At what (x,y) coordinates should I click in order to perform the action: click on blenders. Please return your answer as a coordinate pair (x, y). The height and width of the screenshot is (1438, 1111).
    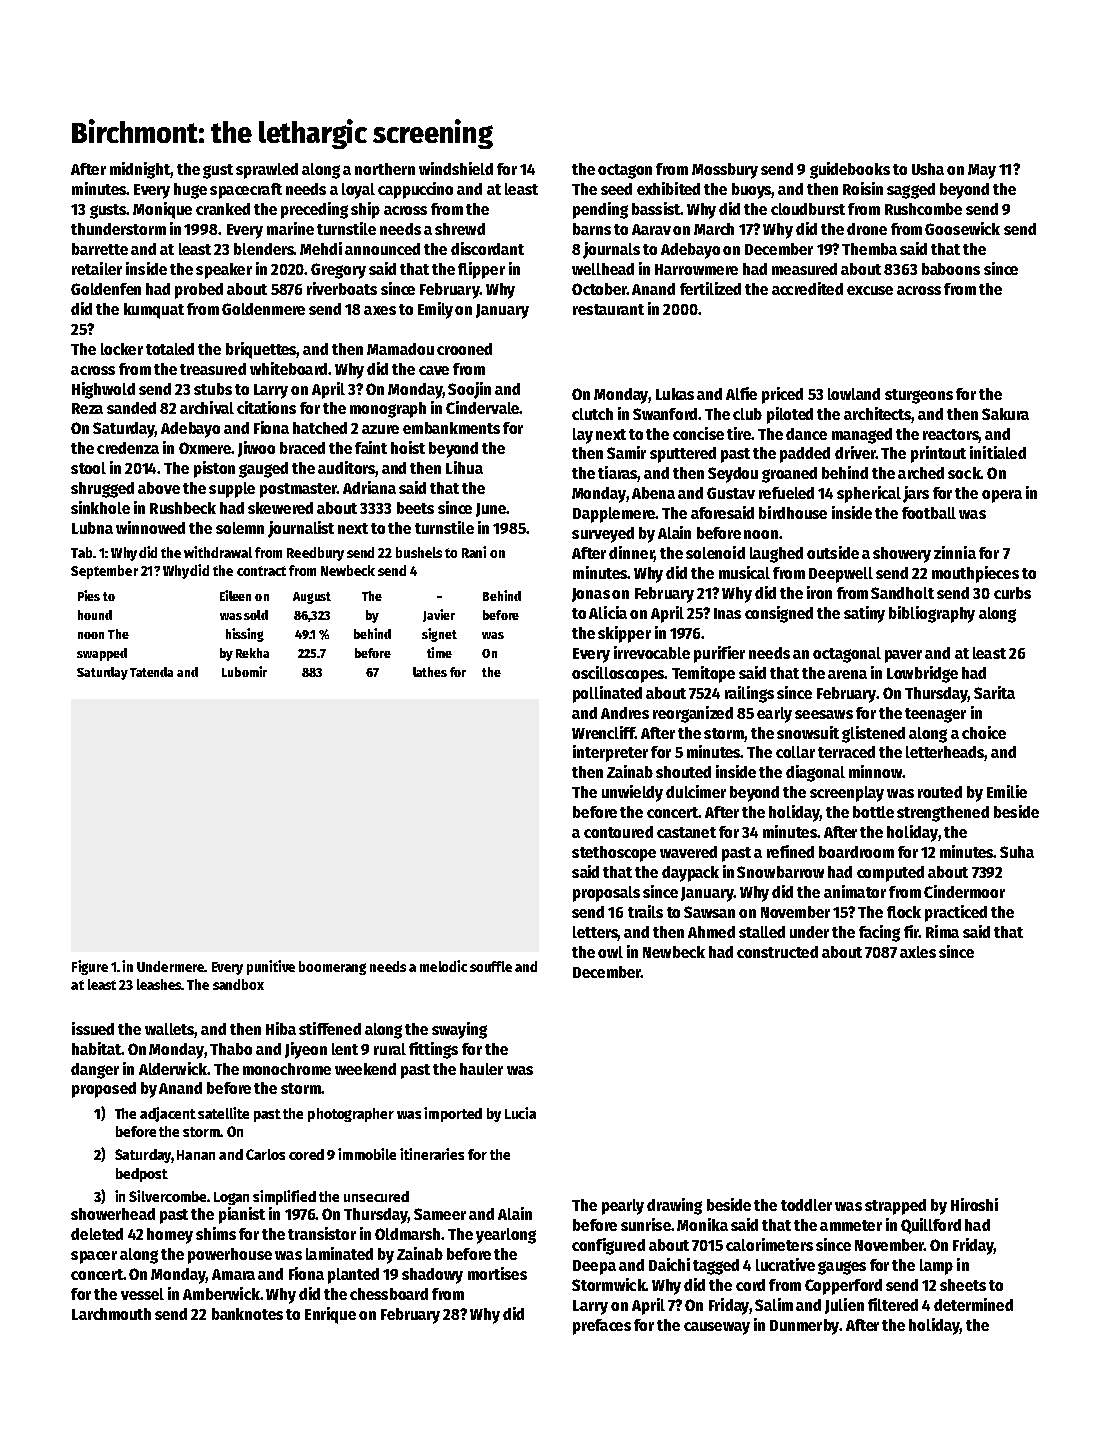
    Looking at the image, I should click on (264, 249).
